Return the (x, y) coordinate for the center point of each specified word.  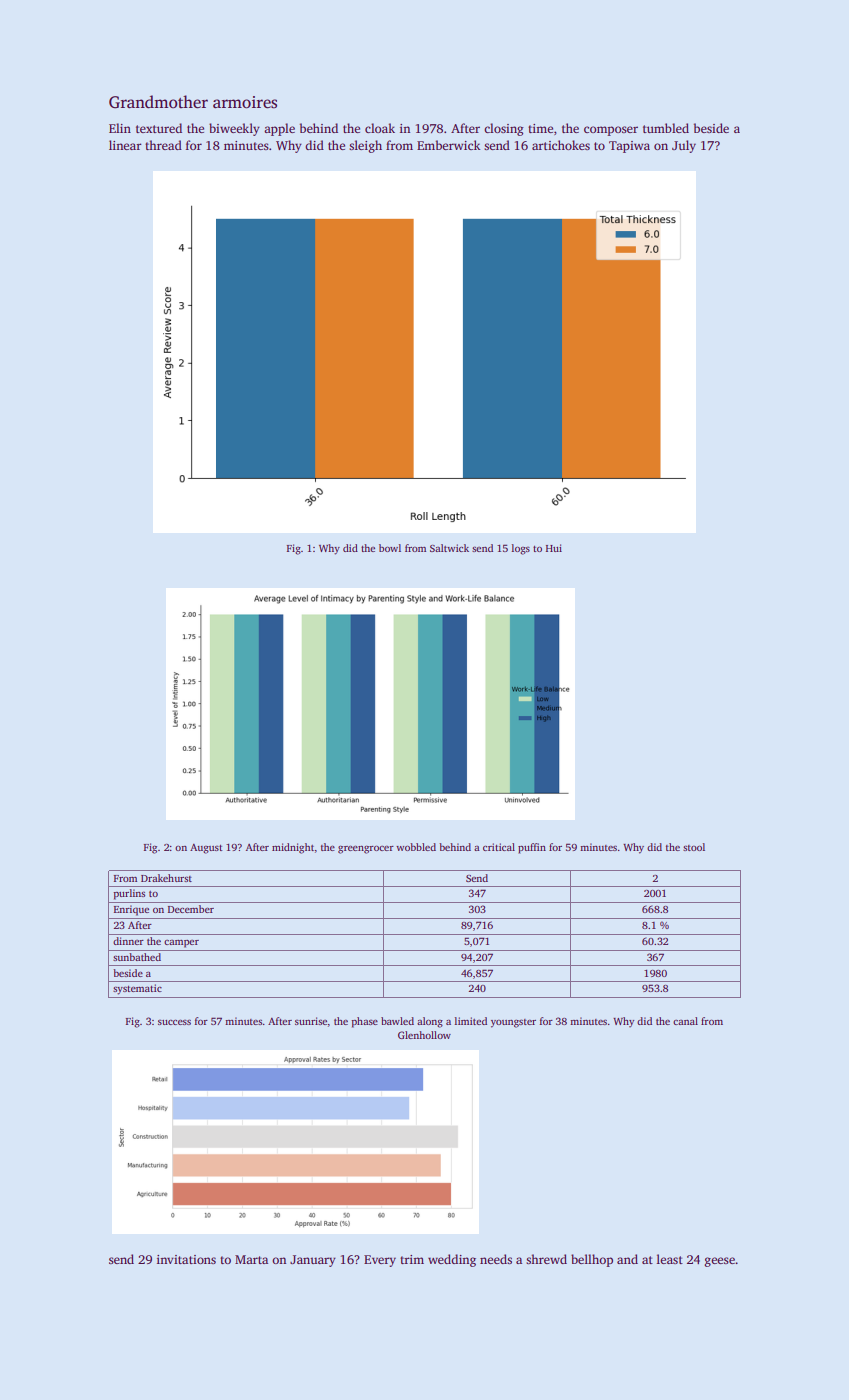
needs (496, 1259)
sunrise (311, 1021)
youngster (513, 1023)
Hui (554, 548)
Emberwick (448, 145)
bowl (390, 548)
